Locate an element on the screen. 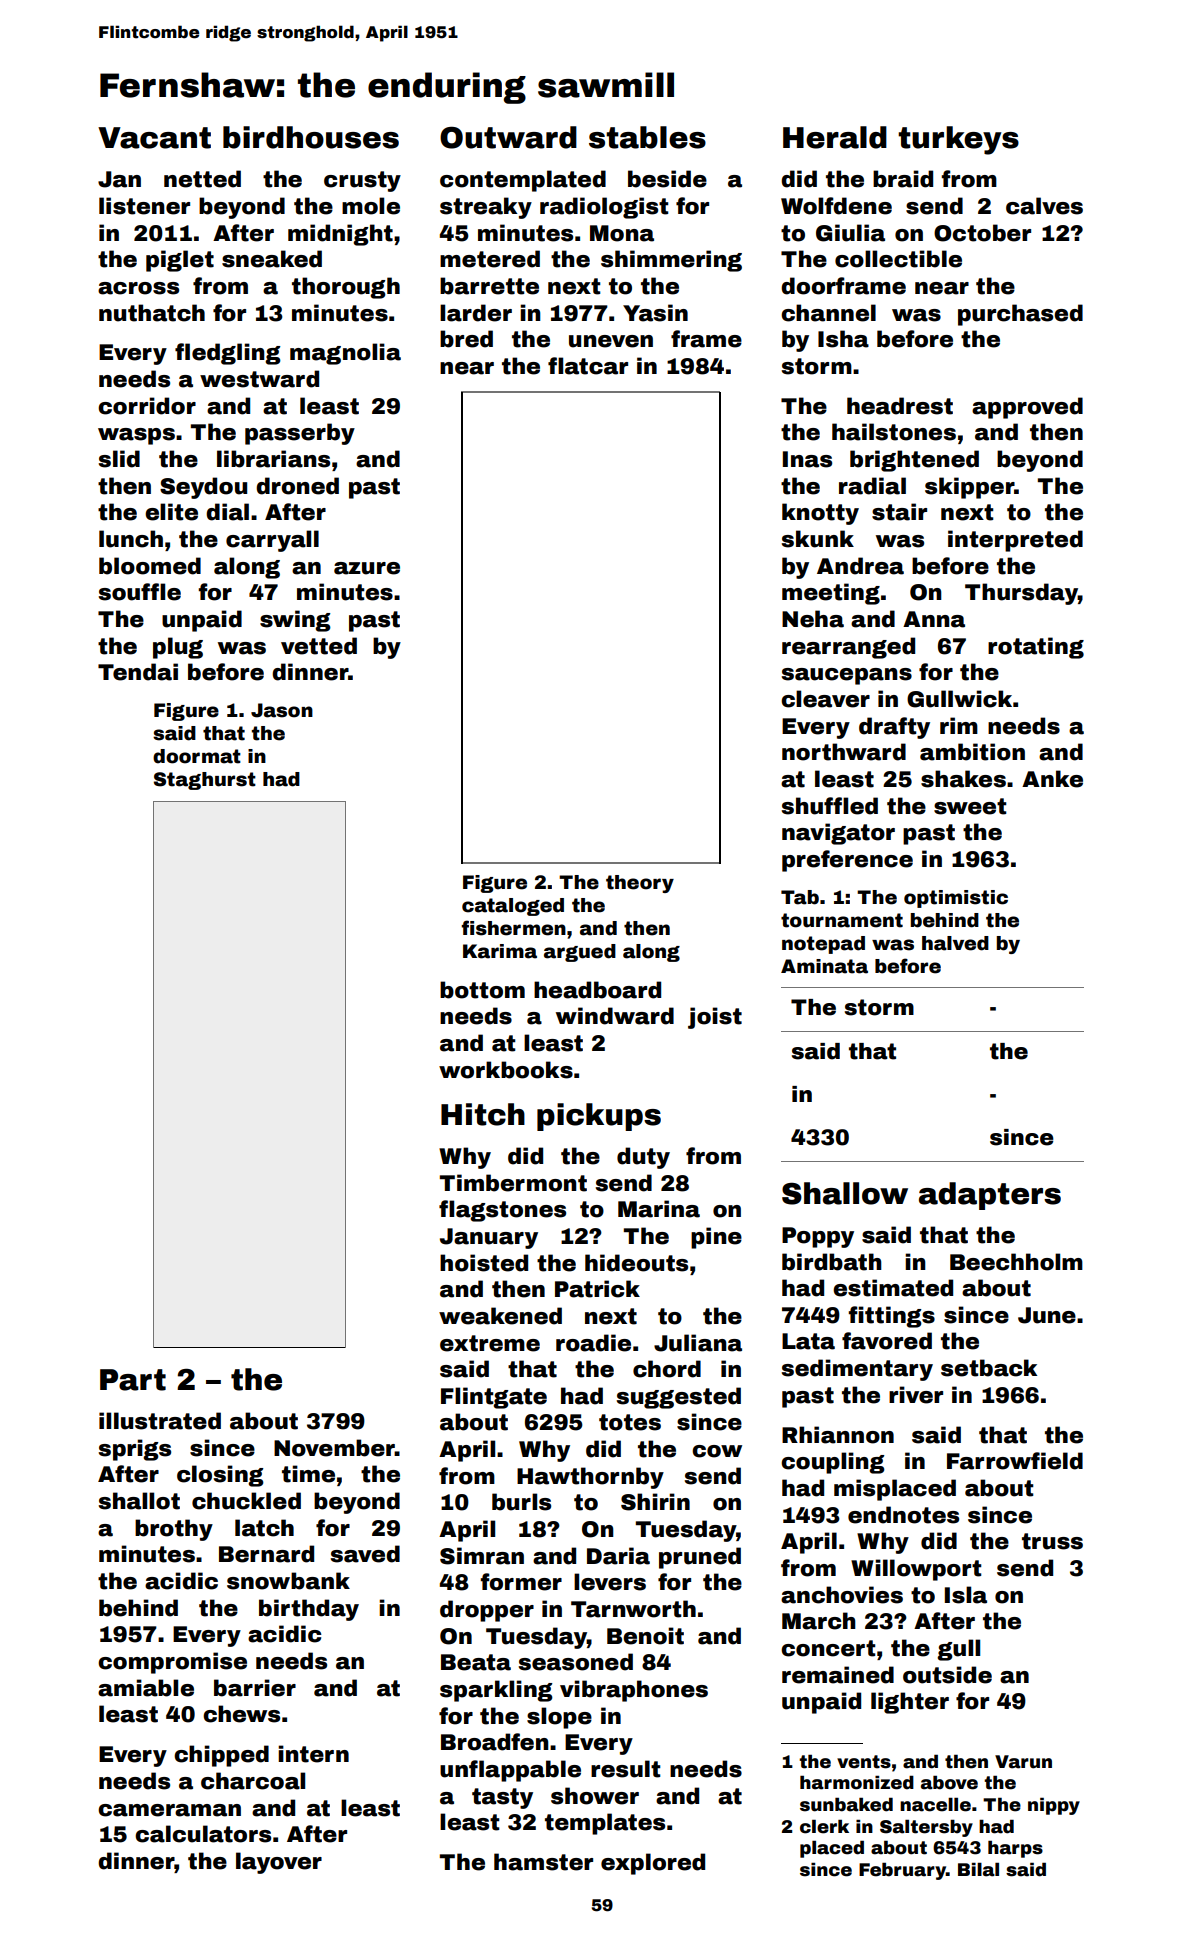 This screenshot has height=1947, width=1182. outside is located at coordinates (947, 1675).
